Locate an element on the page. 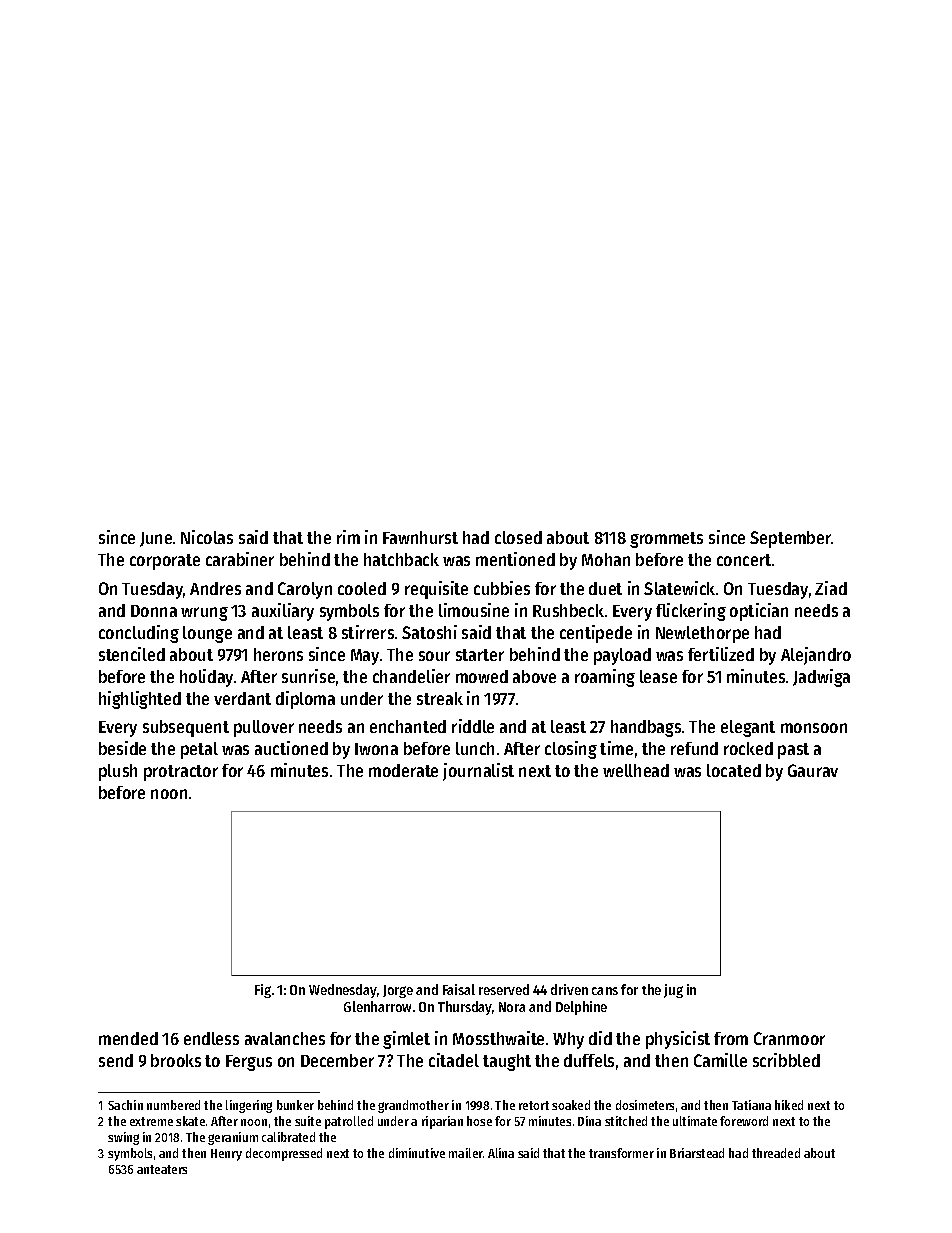  handbags is located at coordinates (646, 728).
